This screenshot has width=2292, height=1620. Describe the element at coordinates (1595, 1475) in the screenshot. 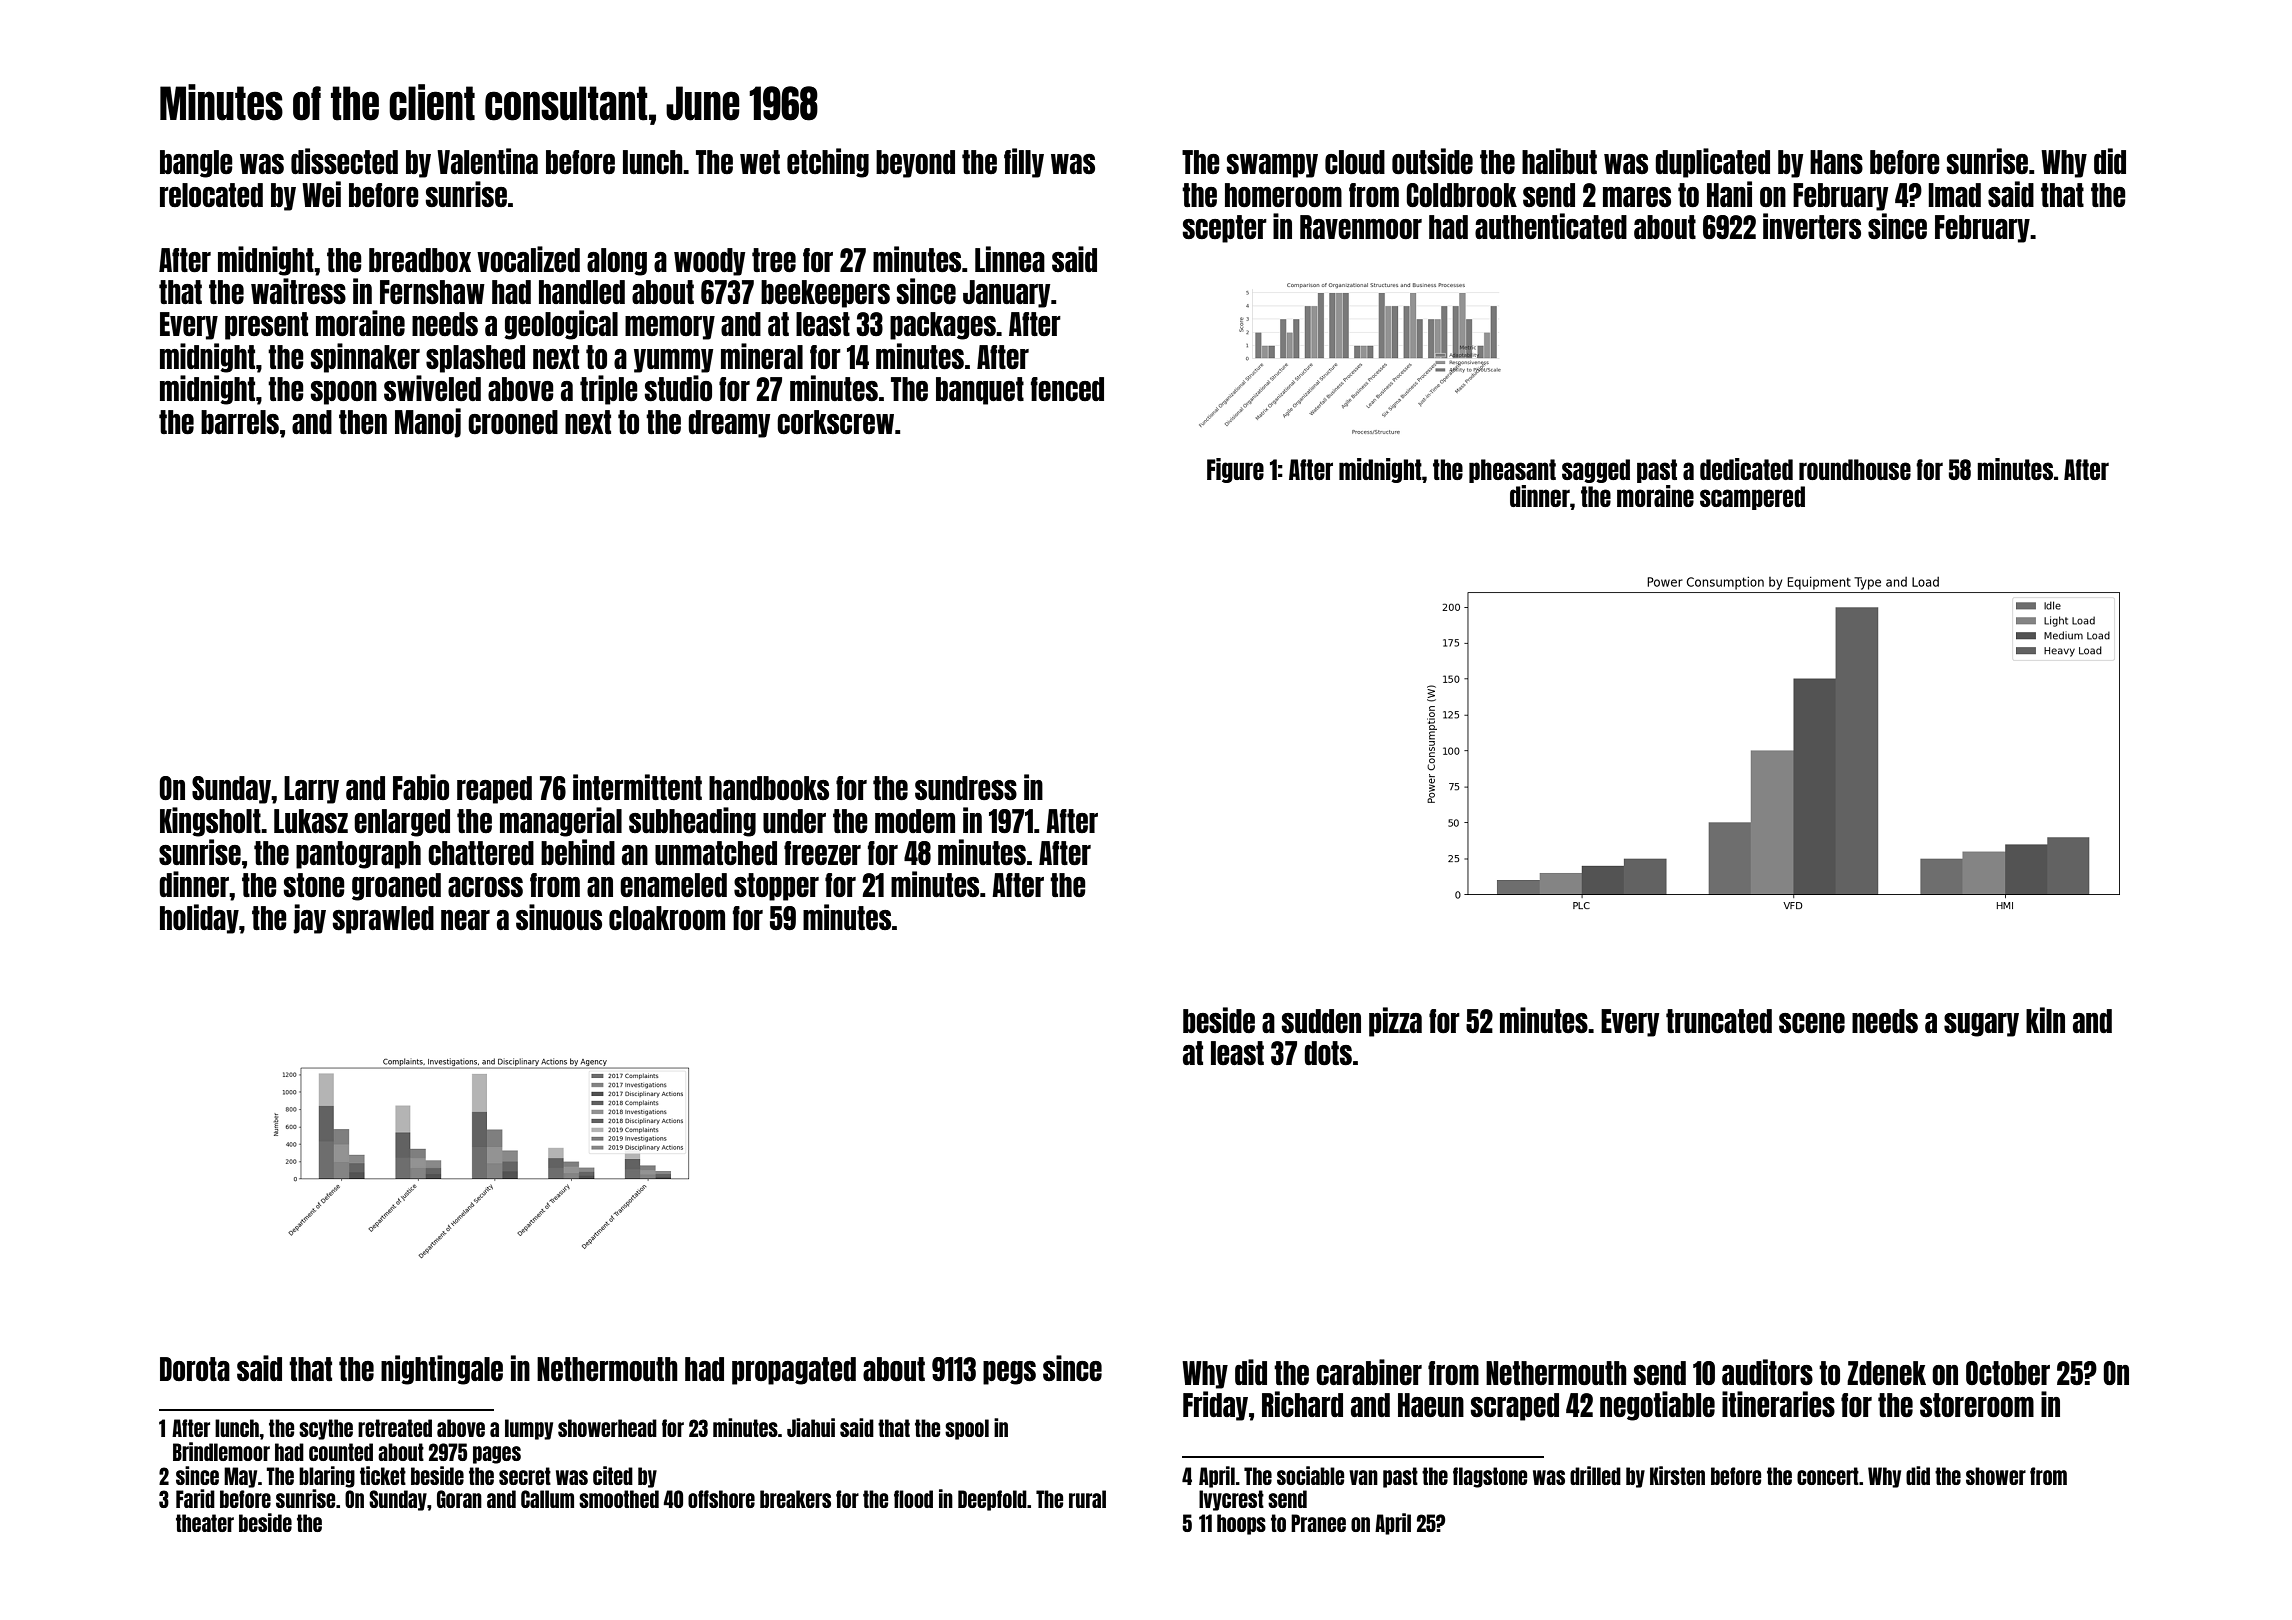

I see `drilled` at that location.
